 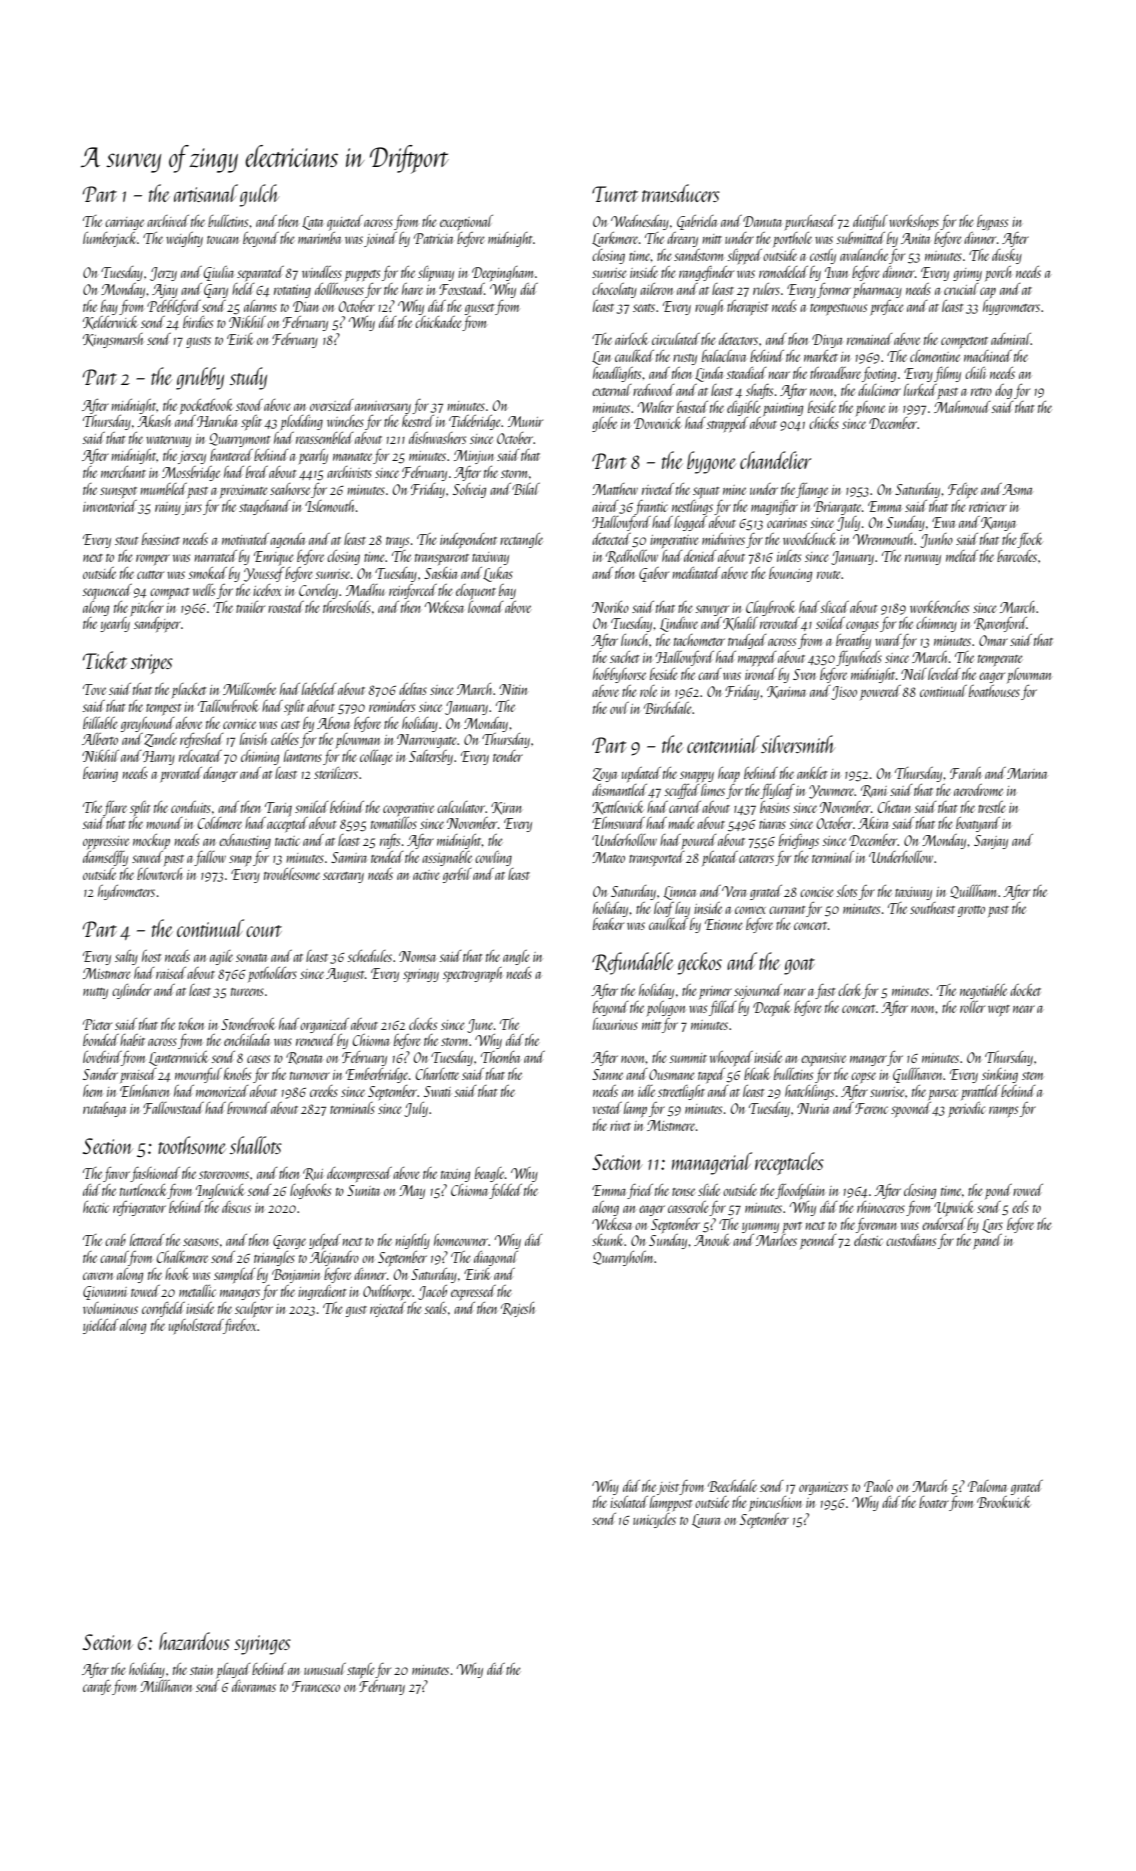 What do you see at coordinates (787, 910) in the screenshot?
I see `currant` at bounding box center [787, 910].
